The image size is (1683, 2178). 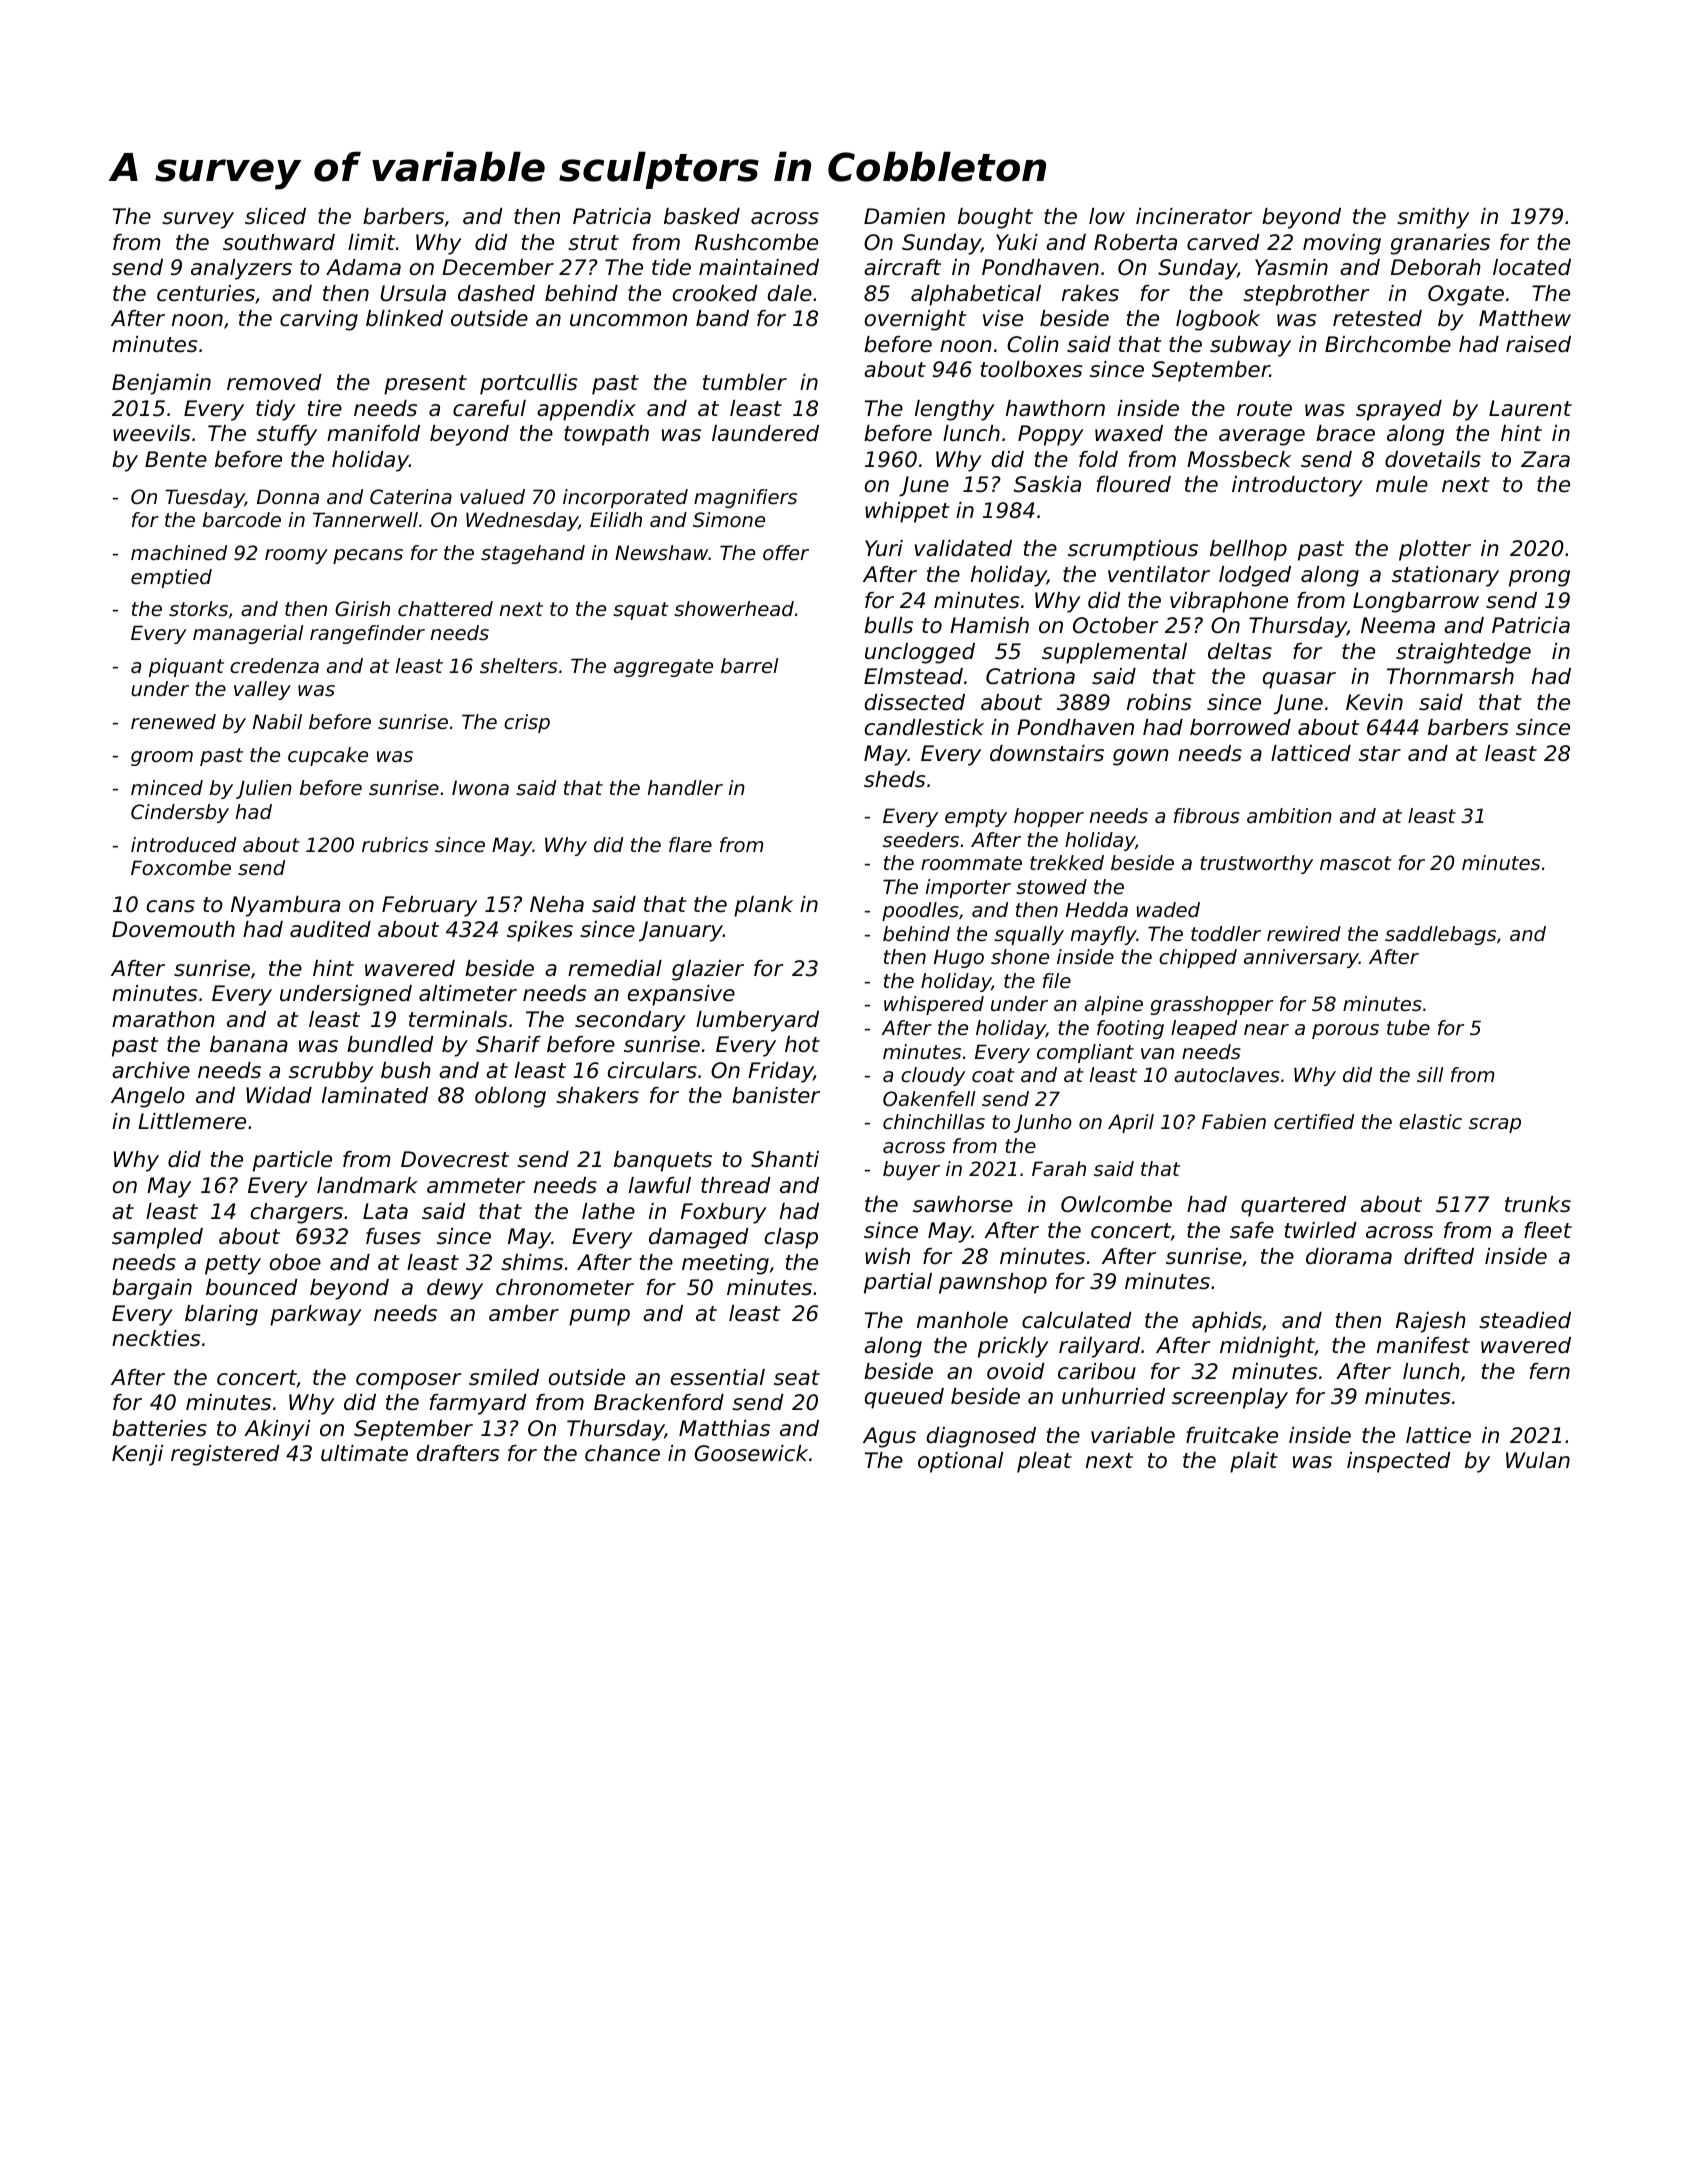 I want to click on bundled, so click(x=390, y=1044).
